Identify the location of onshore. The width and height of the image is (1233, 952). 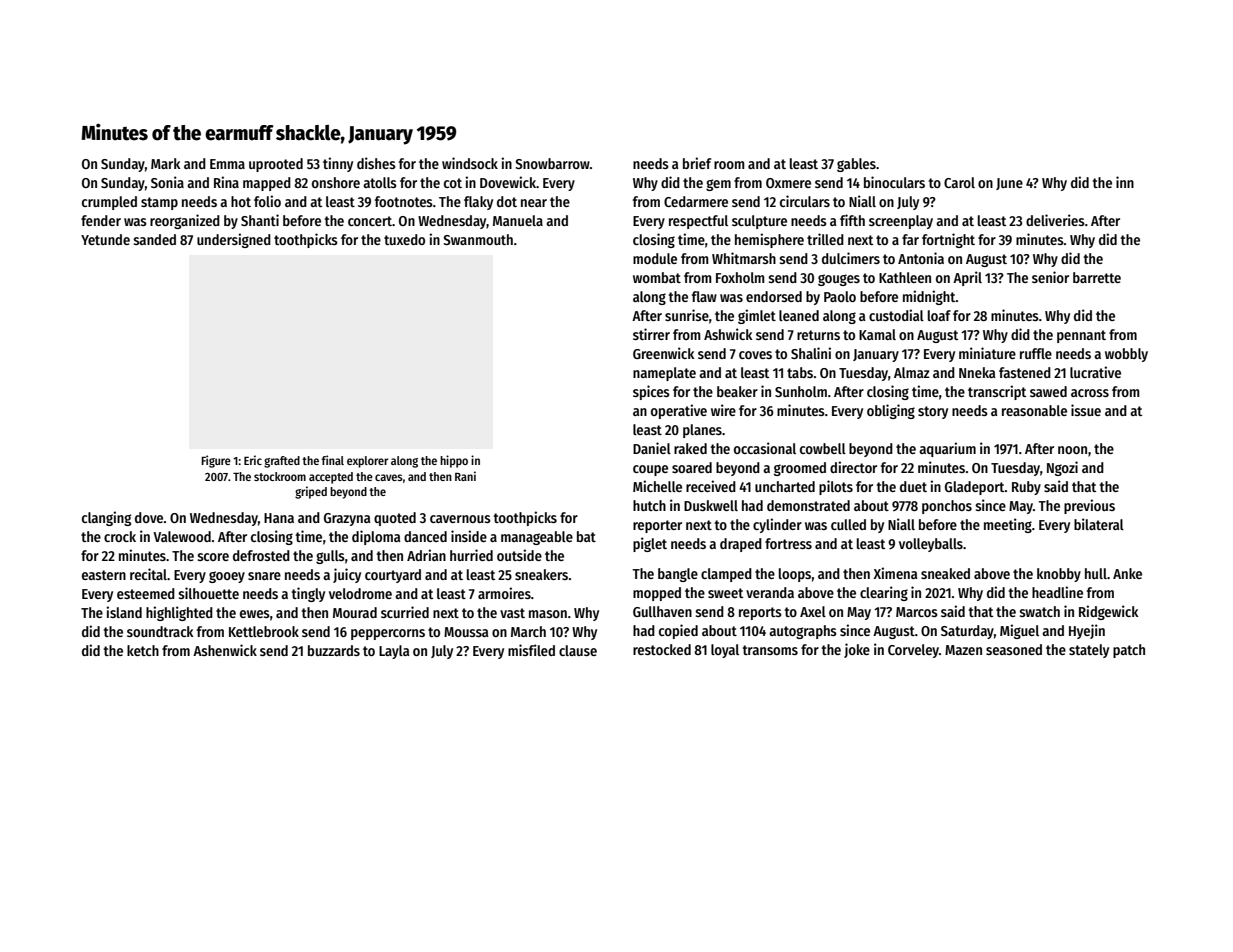
(336, 182).
